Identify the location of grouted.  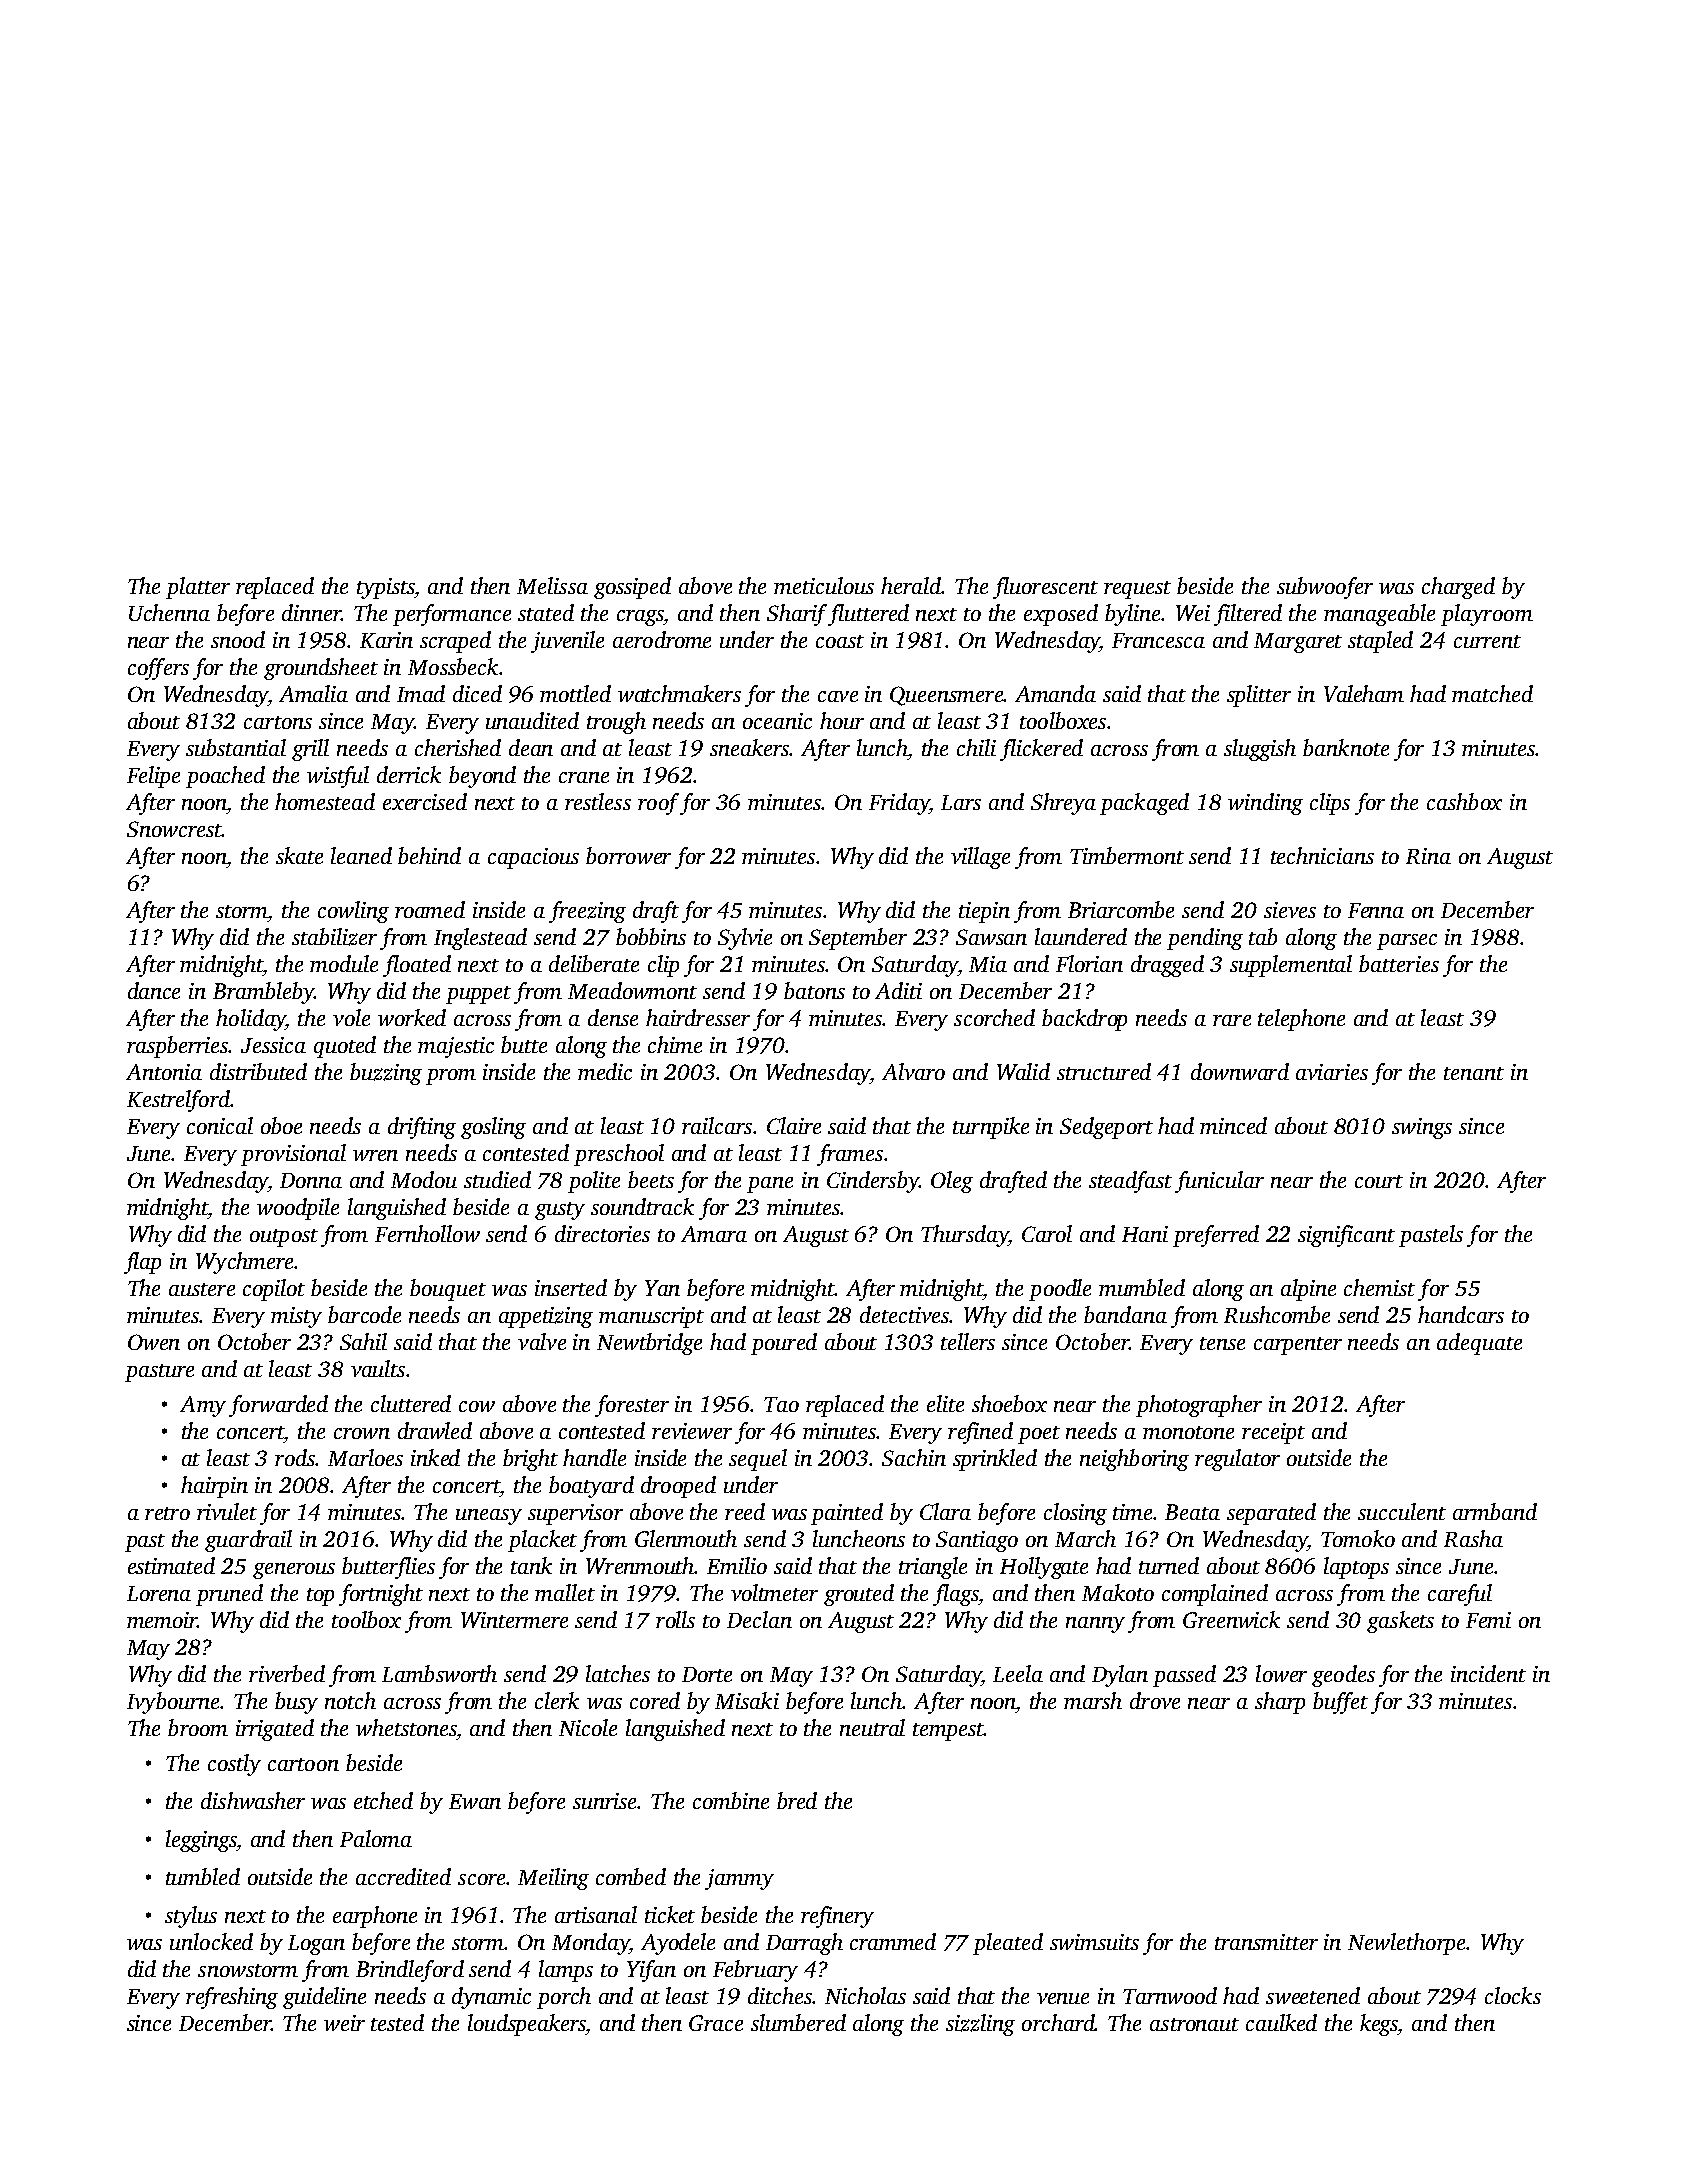
(859, 1595).
